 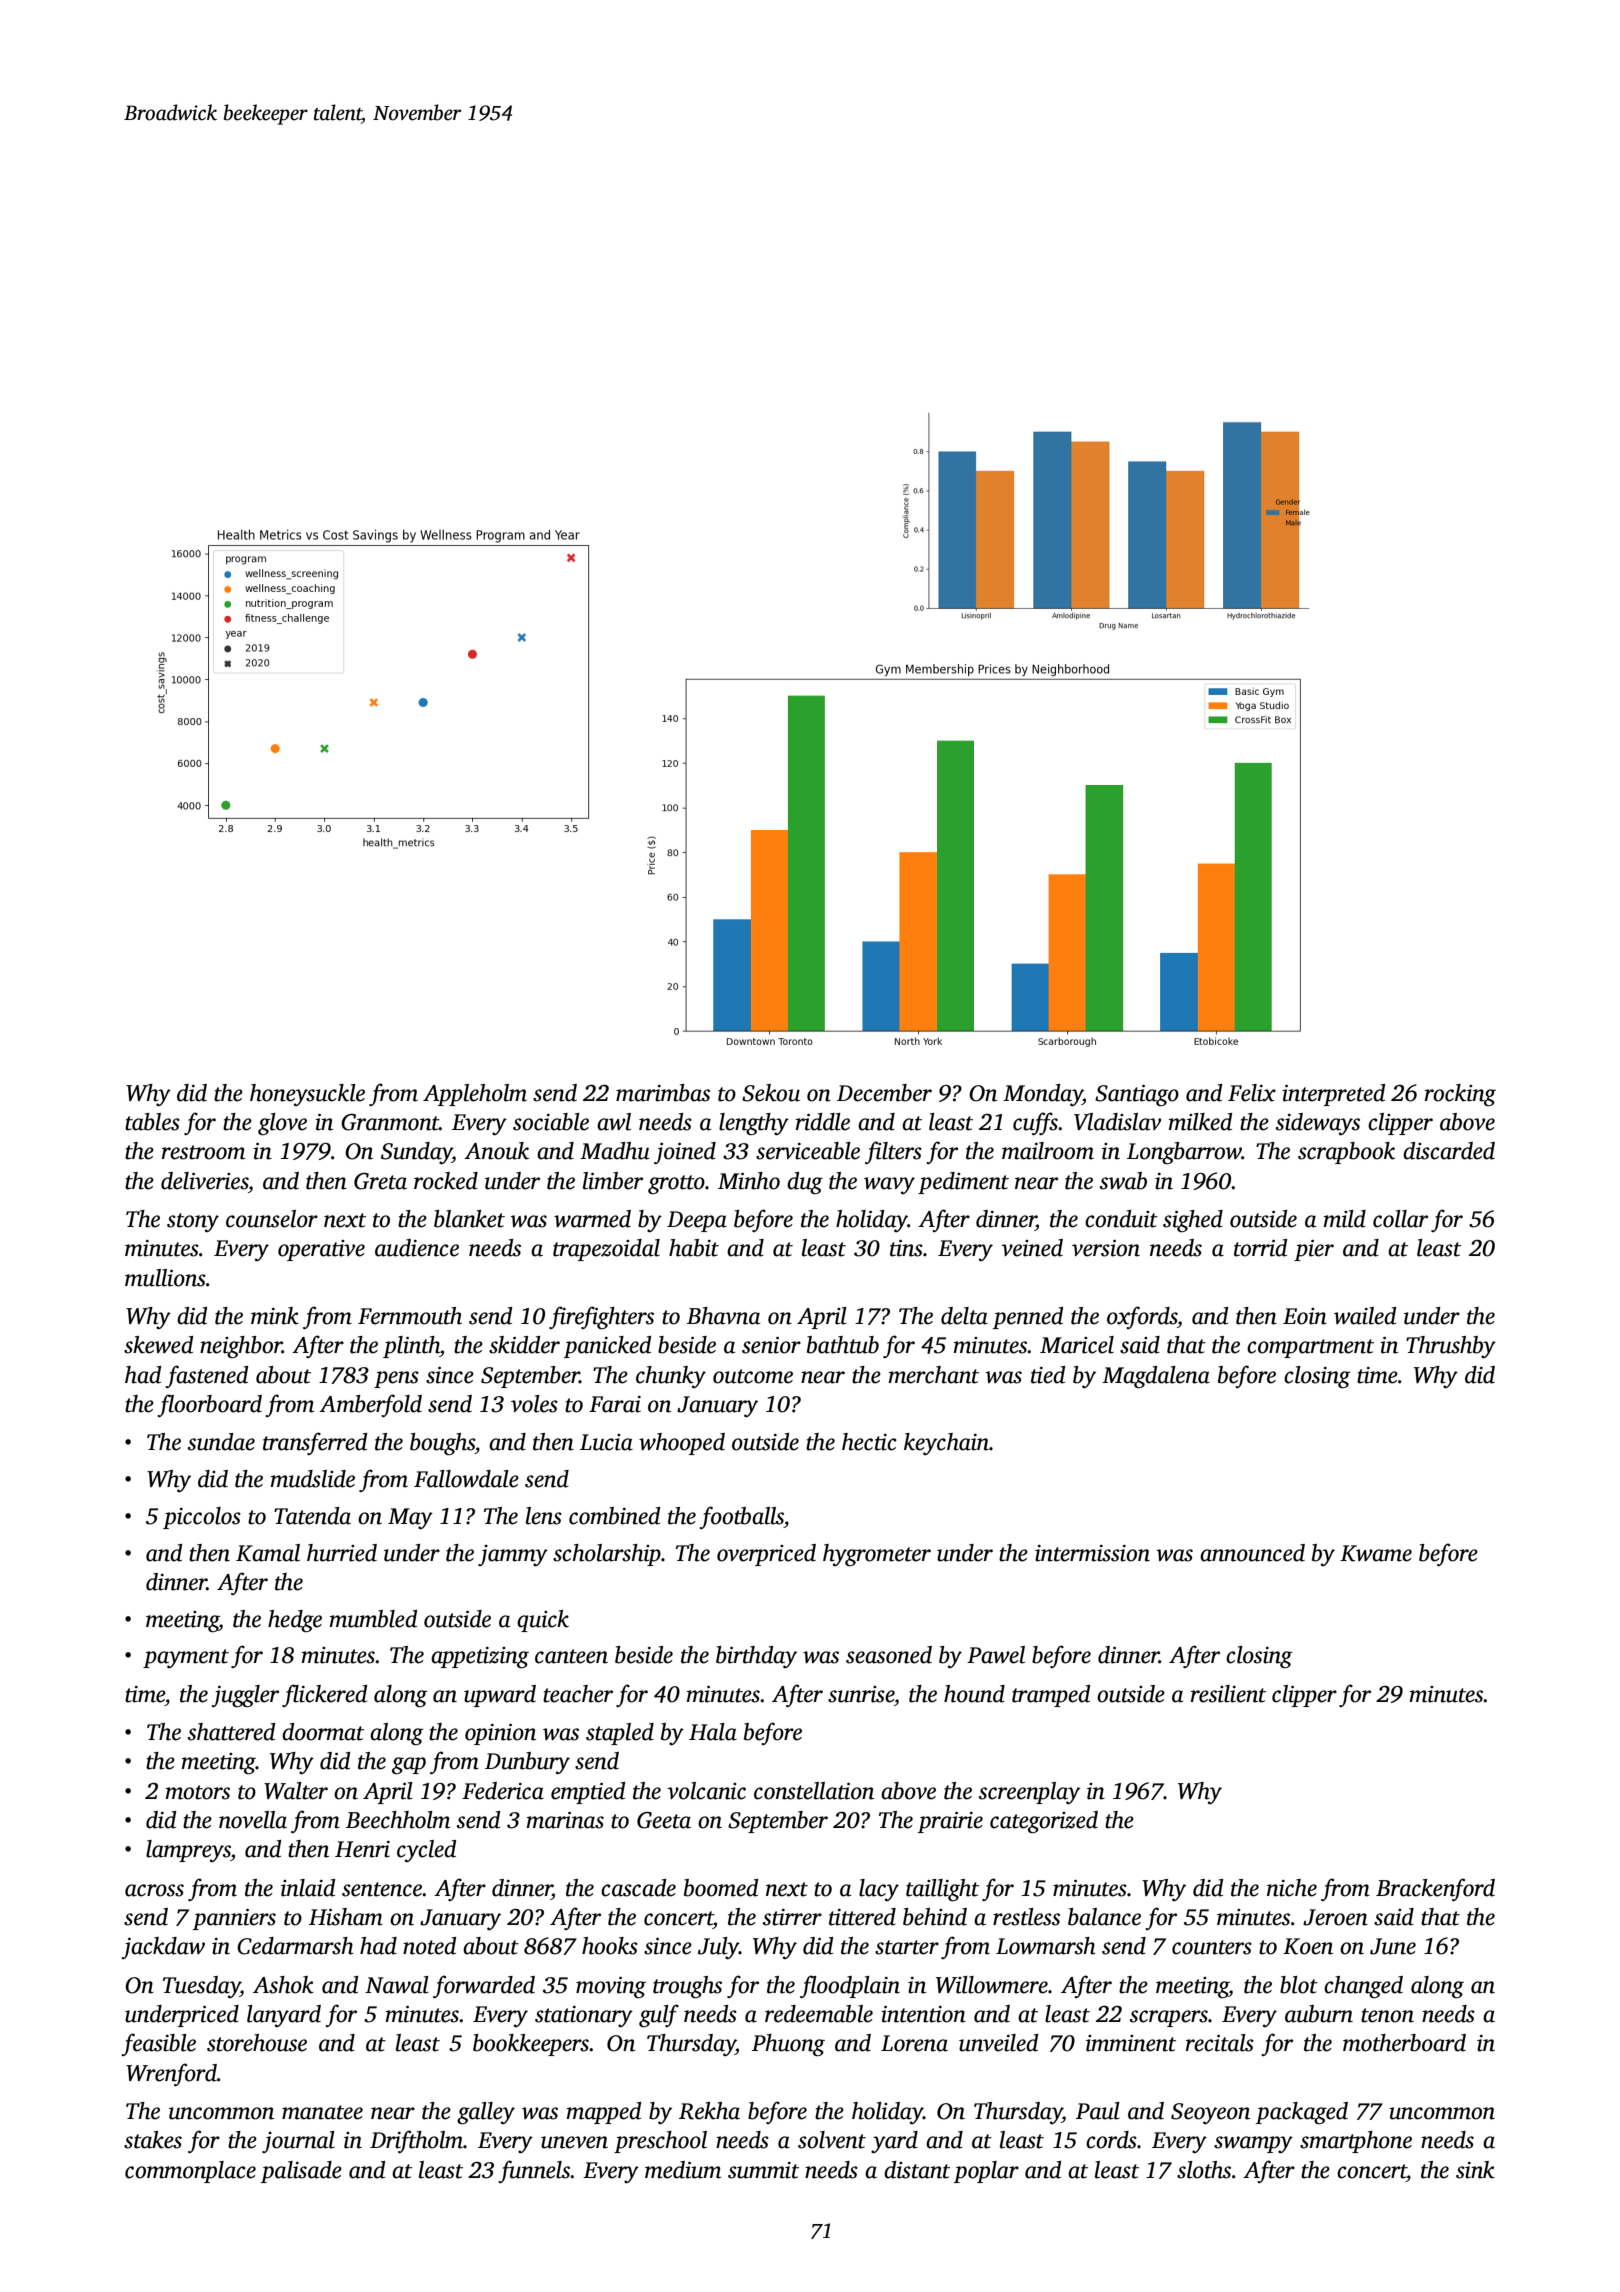 I want to click on Santiago, so click(x=1137, y=1096).
